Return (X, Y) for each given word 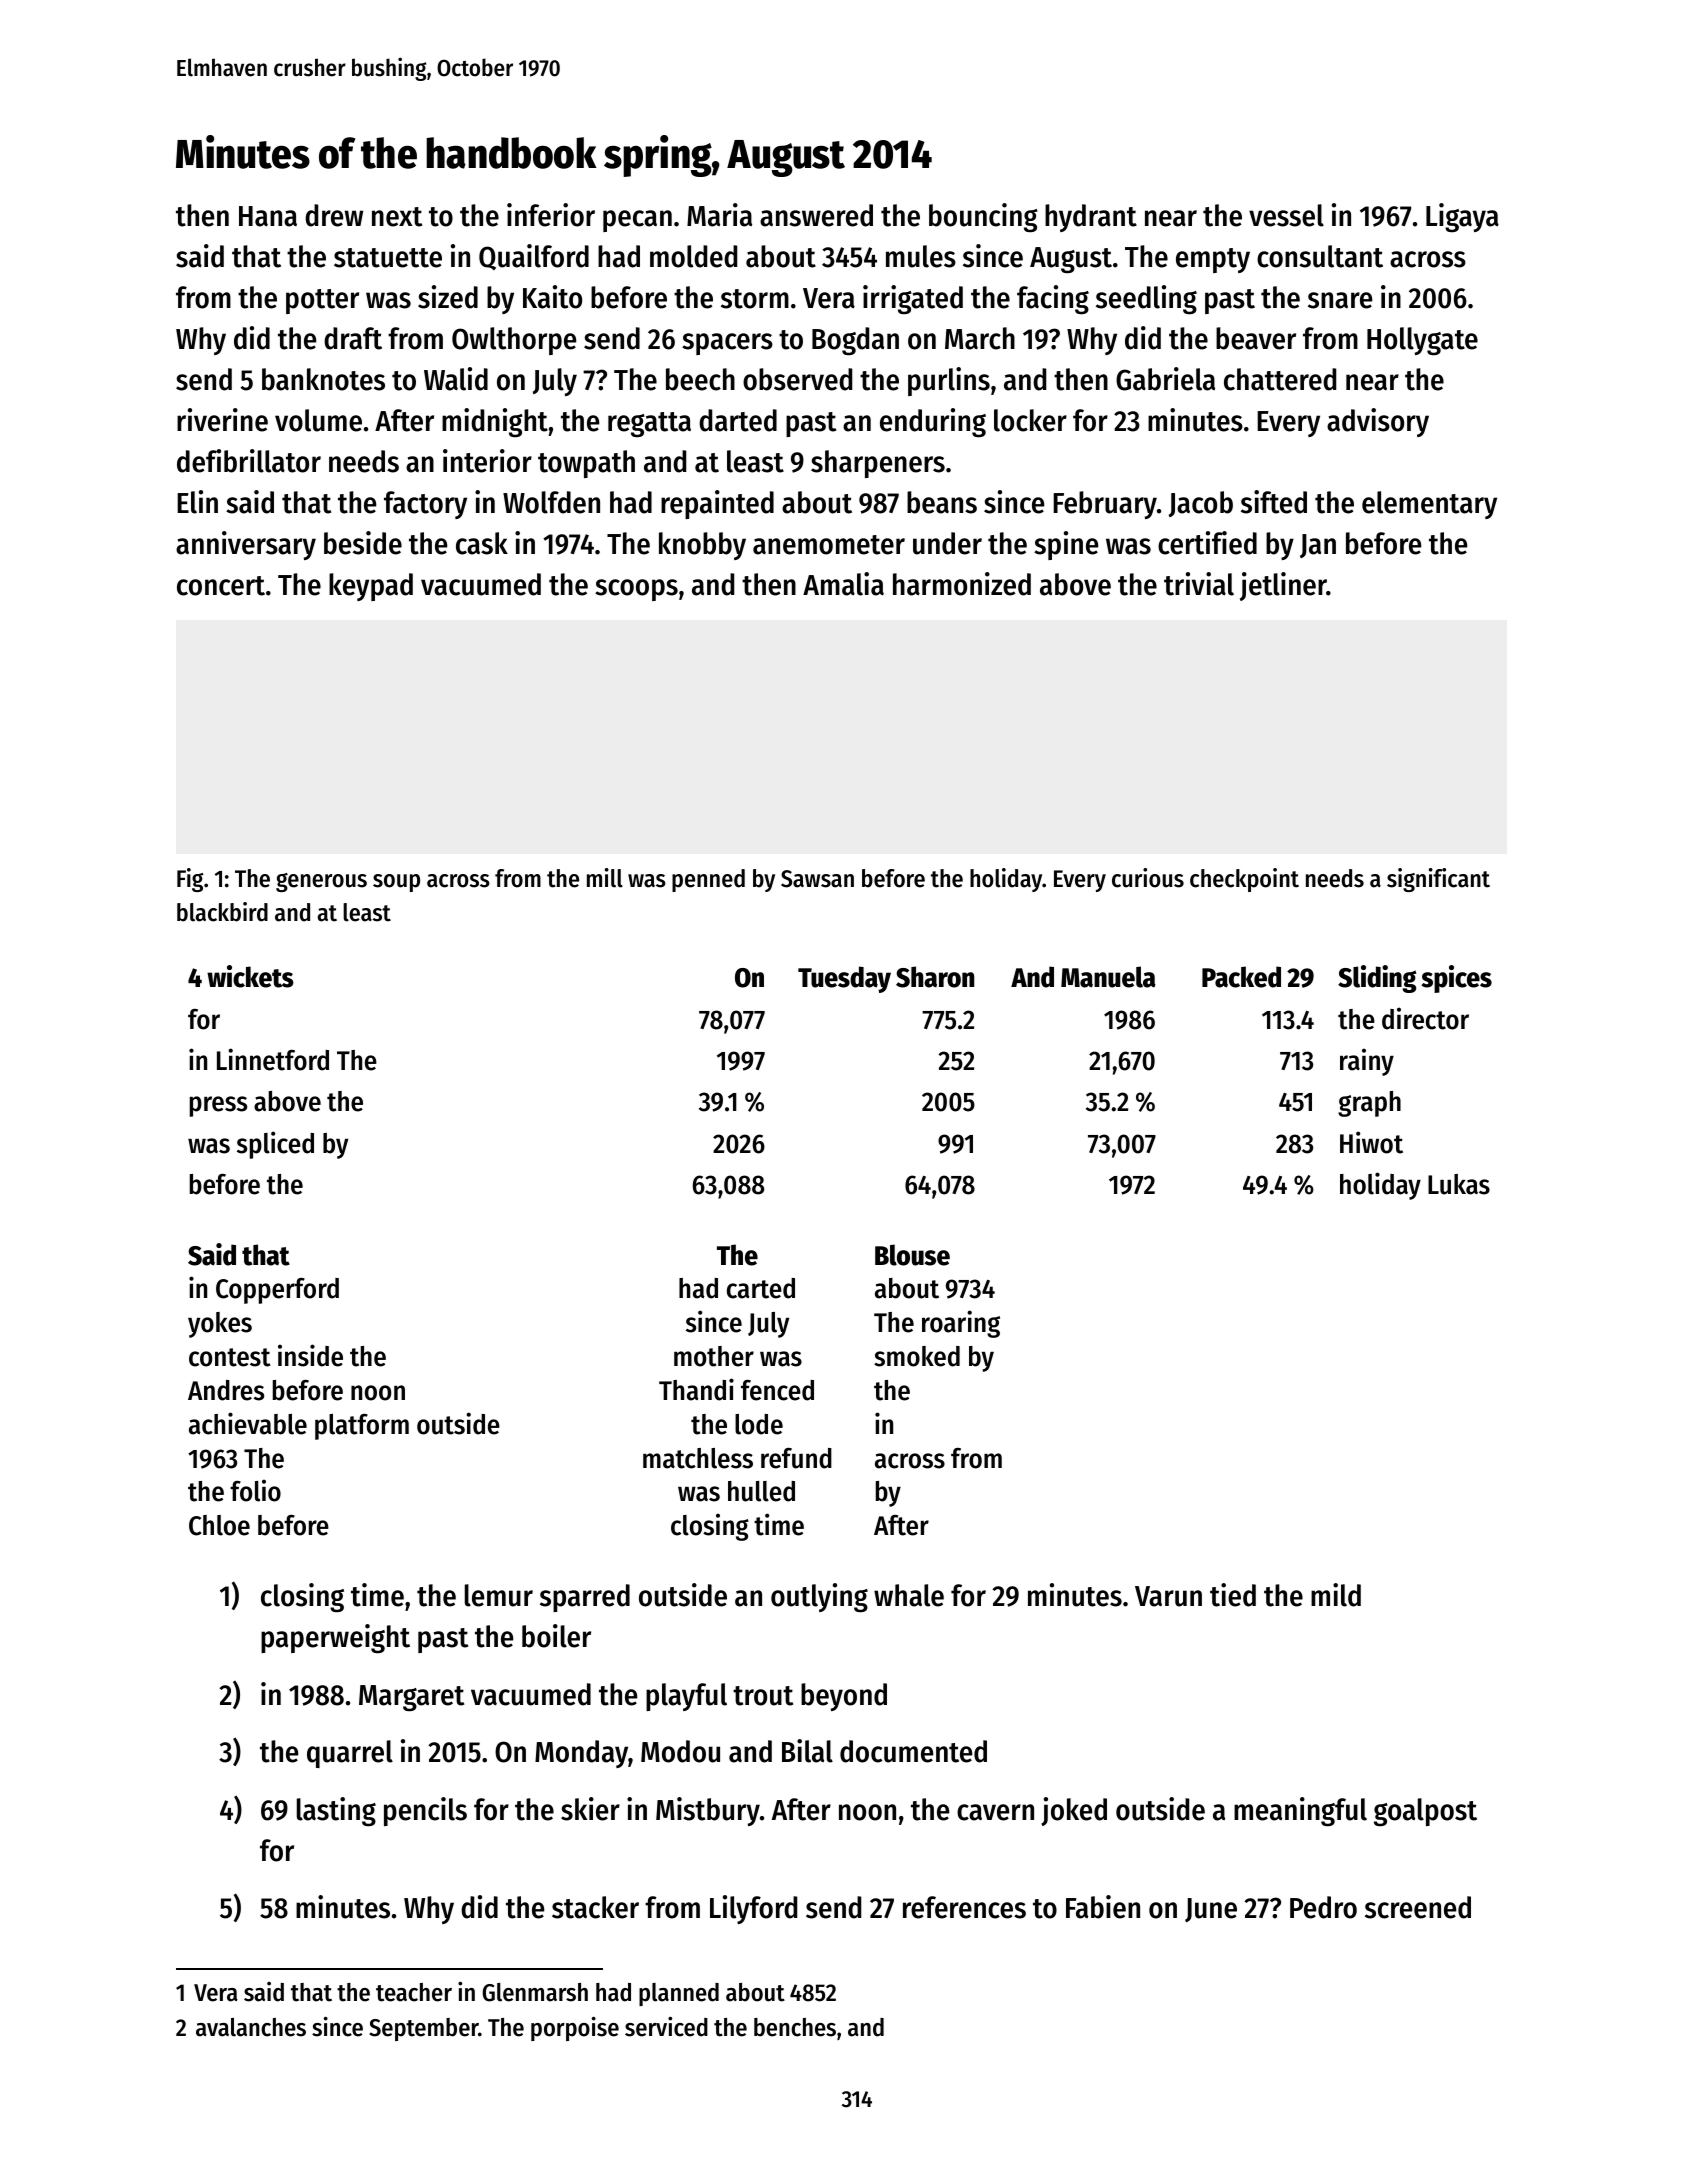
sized (448, 297)
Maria (719, 215)
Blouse (912, 1255)
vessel (1286, 215)
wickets (250, 976)
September (424, 2029)
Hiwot (1371, 1142)
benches (795, 2027)
